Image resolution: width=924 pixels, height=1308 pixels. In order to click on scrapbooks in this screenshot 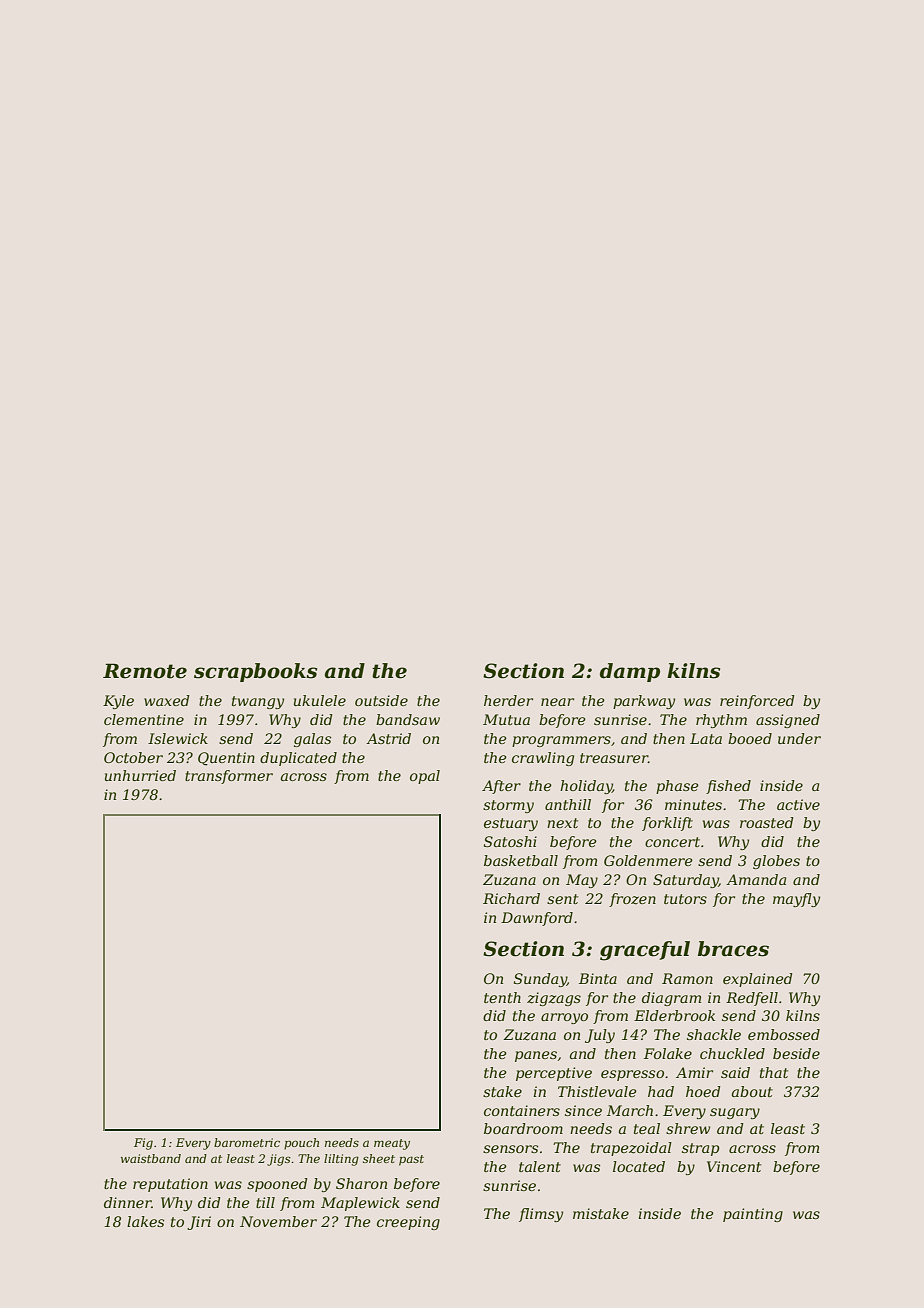, I will do `click(255, 672)`.
